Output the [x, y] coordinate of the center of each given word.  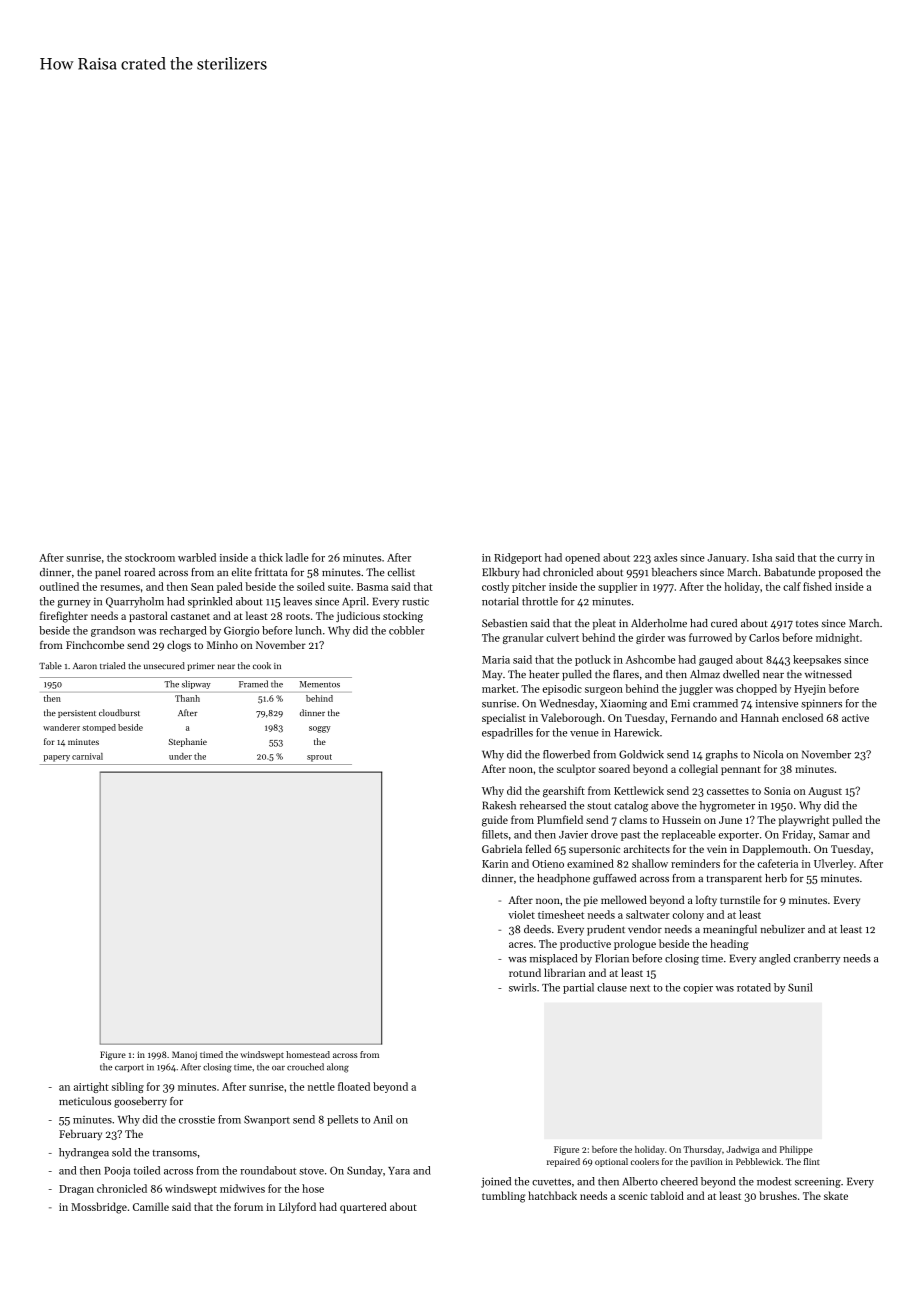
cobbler [407, 630]
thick [271, 557]
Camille [151, 1206]
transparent [734, 880]
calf [792, 586]
